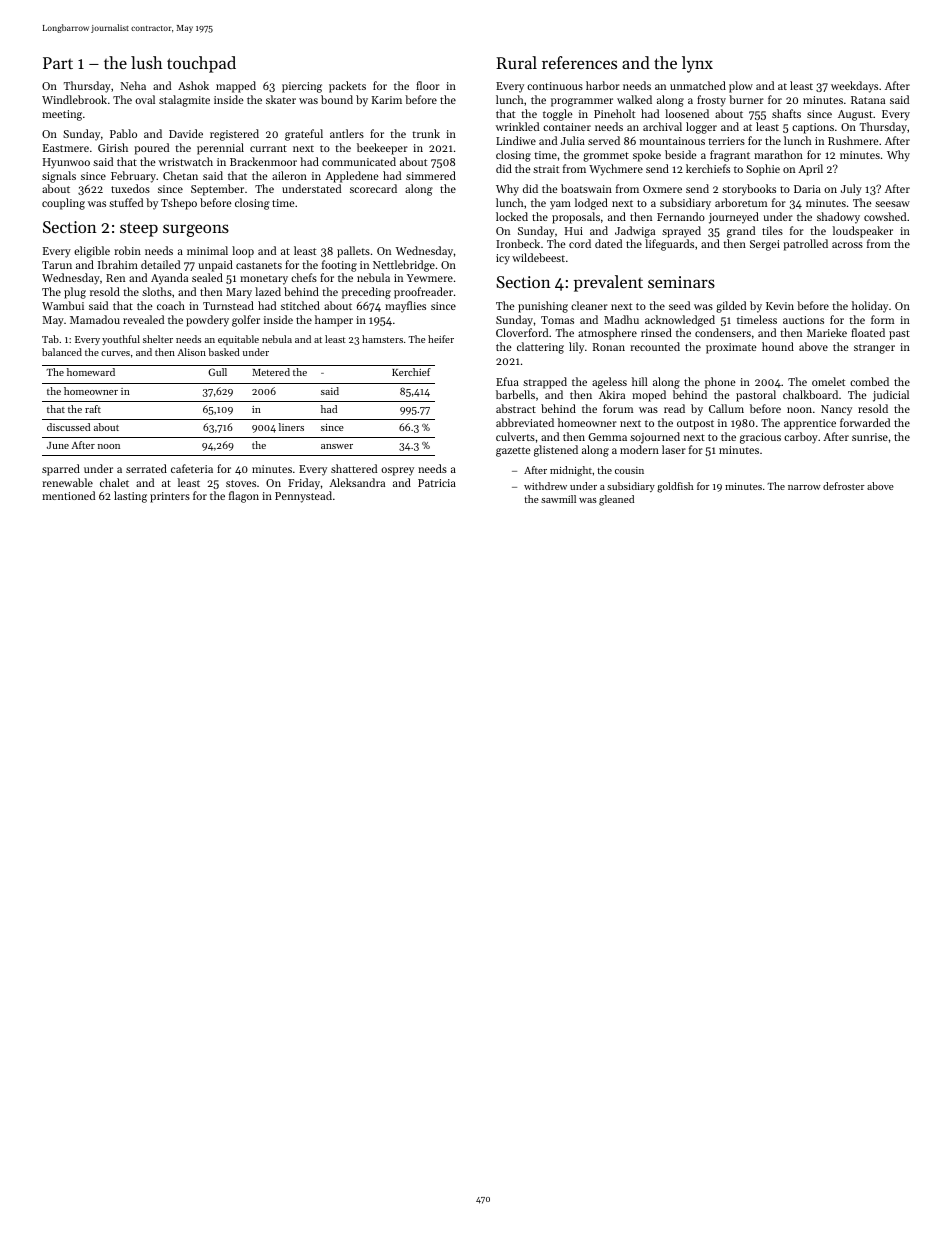  Describe the element at coordinates (337, 446) in the image. I see `answer` at that location.
